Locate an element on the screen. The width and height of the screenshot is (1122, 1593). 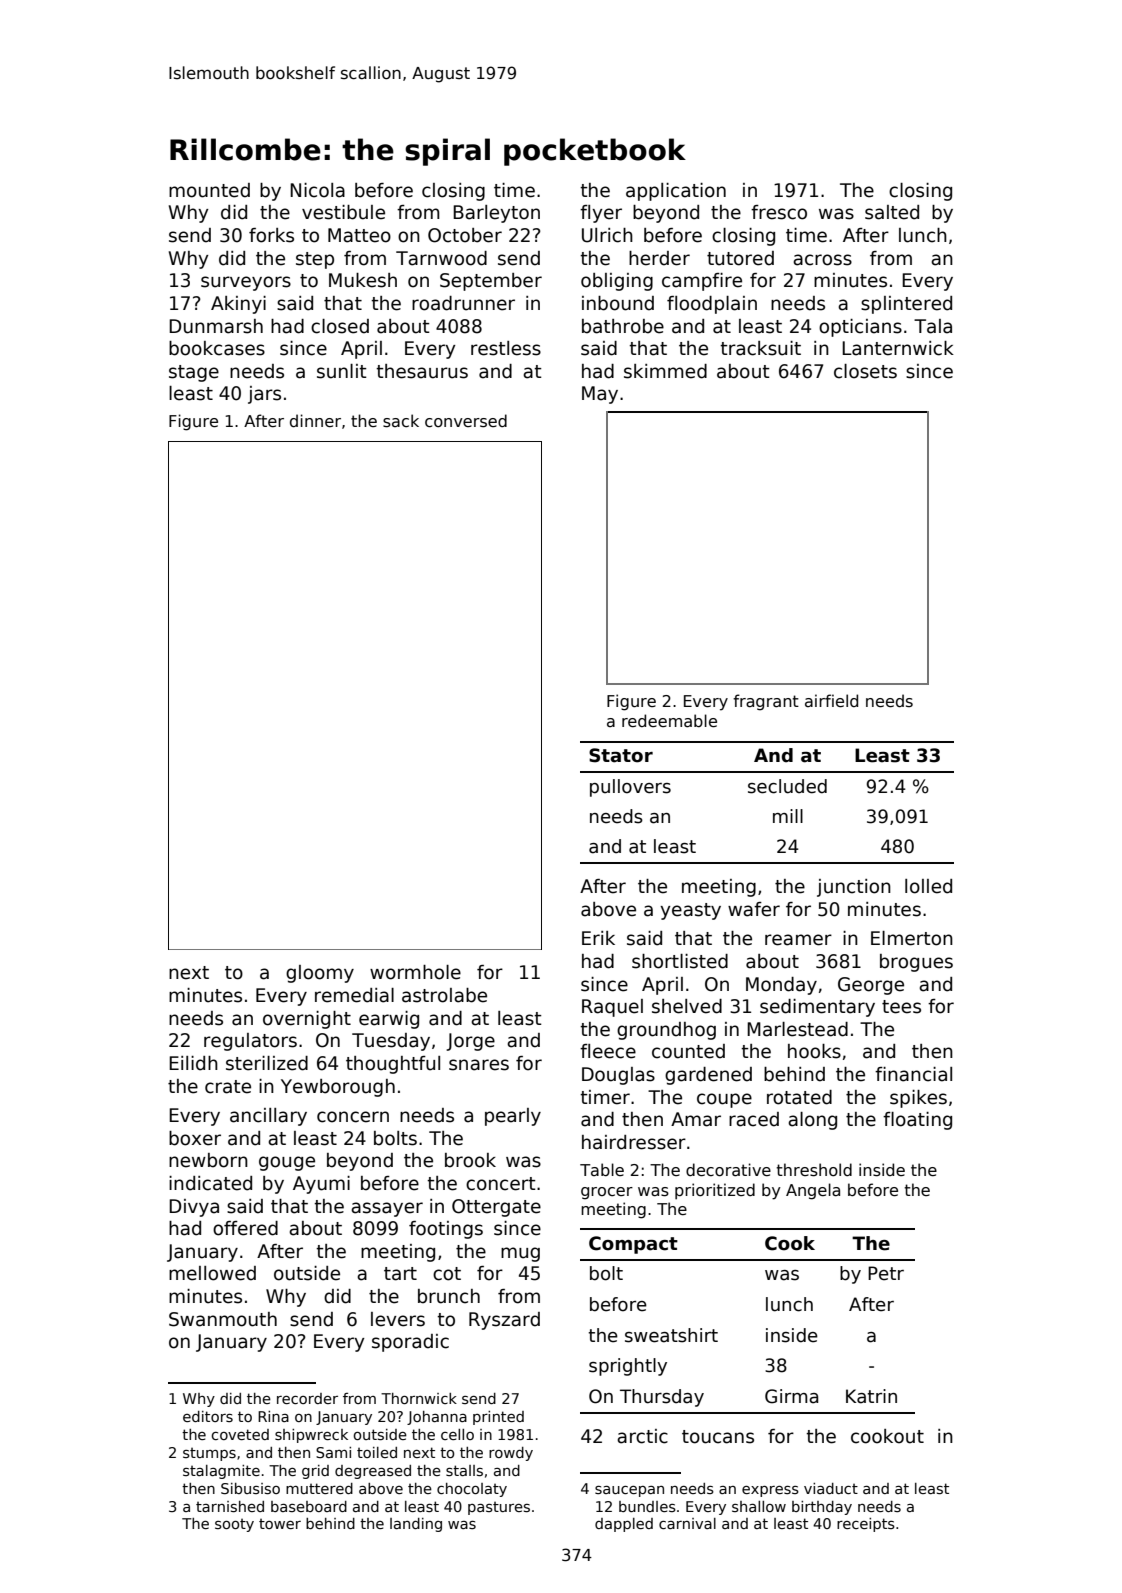
mounted is located at coordinates (209, 190).
